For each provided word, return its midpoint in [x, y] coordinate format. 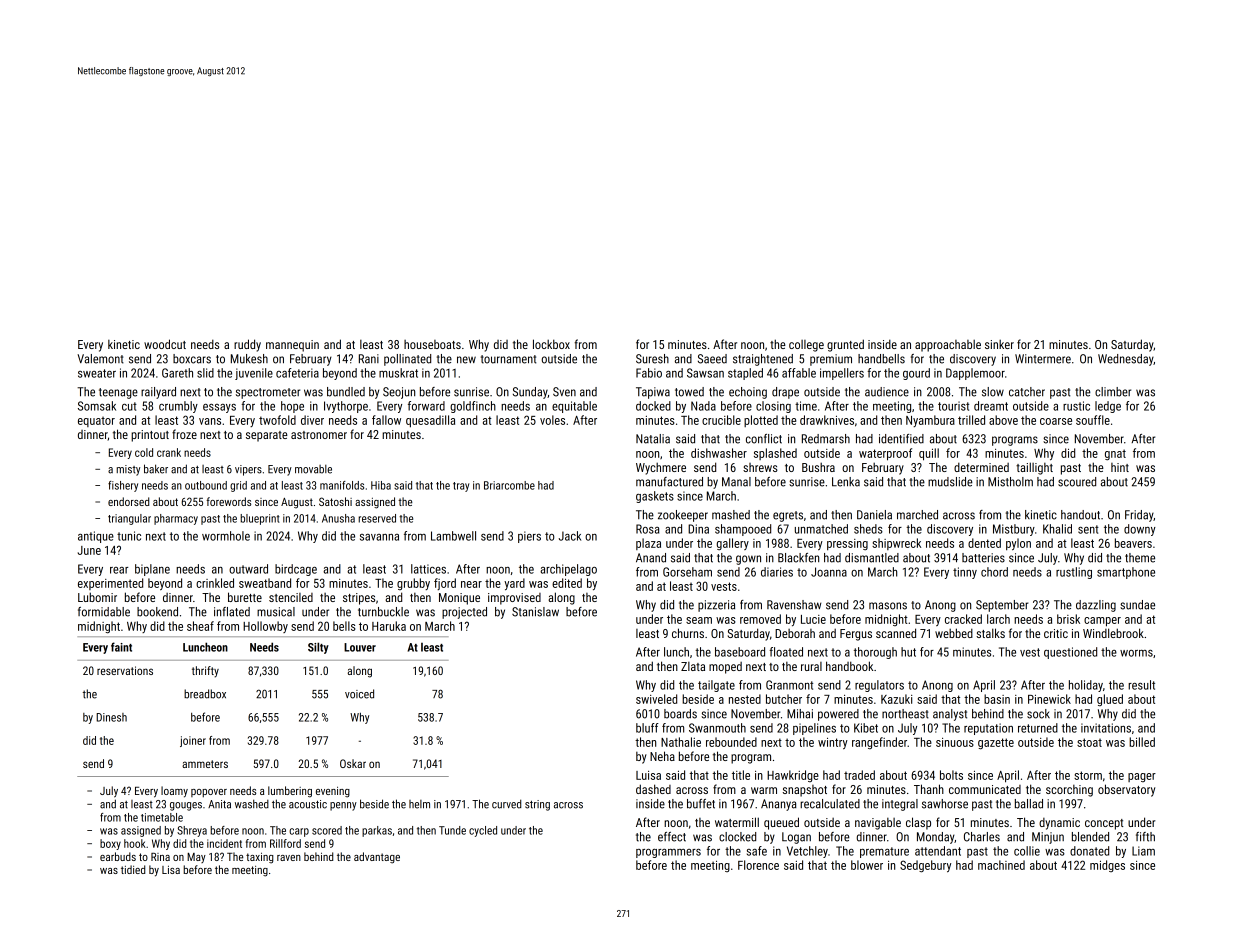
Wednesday [1126, 360]
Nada [703, 406]
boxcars [192, 359]
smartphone [1126, 573]
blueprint [260, 519]
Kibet [866, 728]
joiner [193, 741]
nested [745, 699]
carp [299, 832]
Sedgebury [925, 866]
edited [567, 583]
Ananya [779, 805]
